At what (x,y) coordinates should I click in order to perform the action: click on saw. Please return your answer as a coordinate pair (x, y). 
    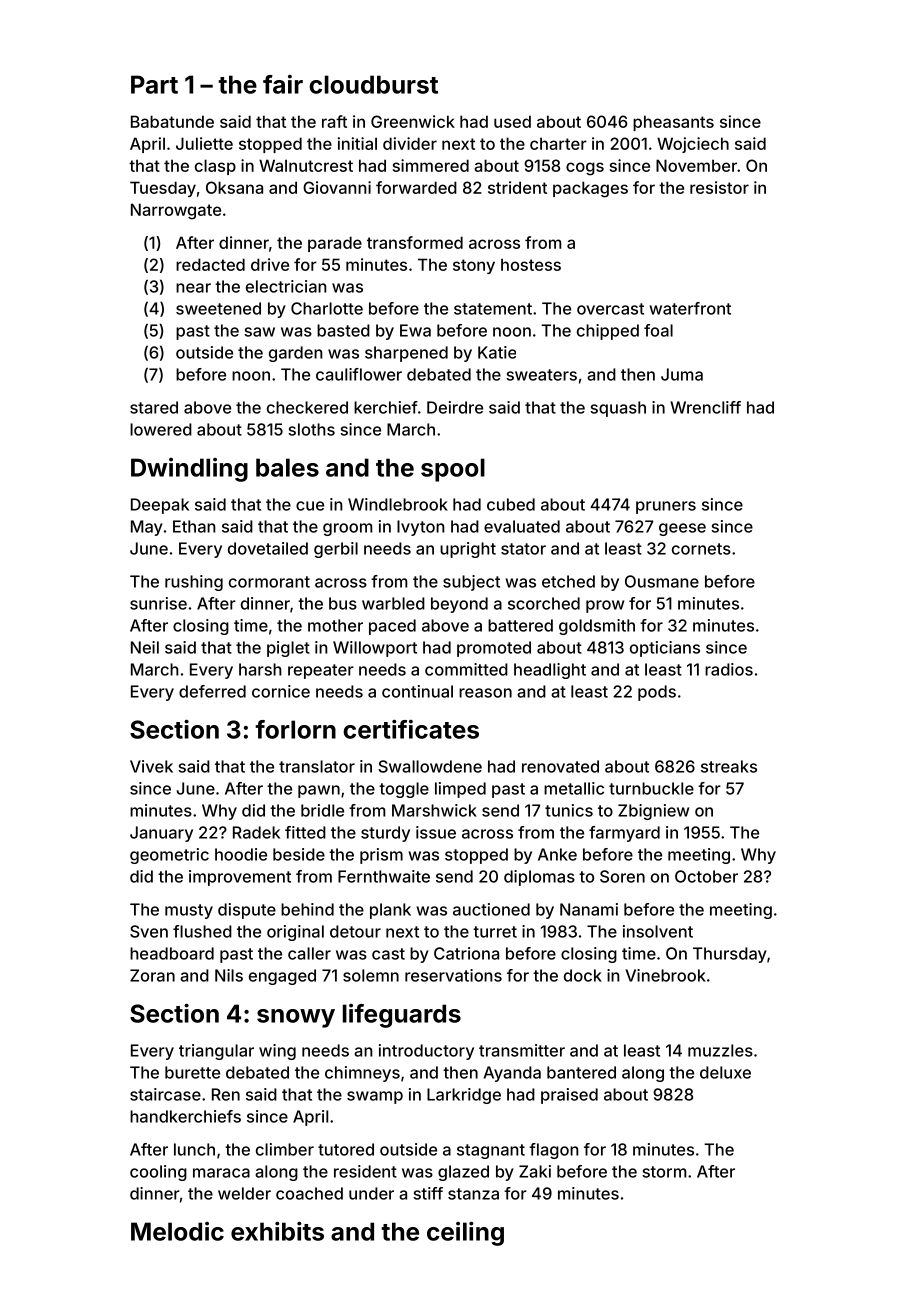
    Looking at the image, I should click on (259, 332).
